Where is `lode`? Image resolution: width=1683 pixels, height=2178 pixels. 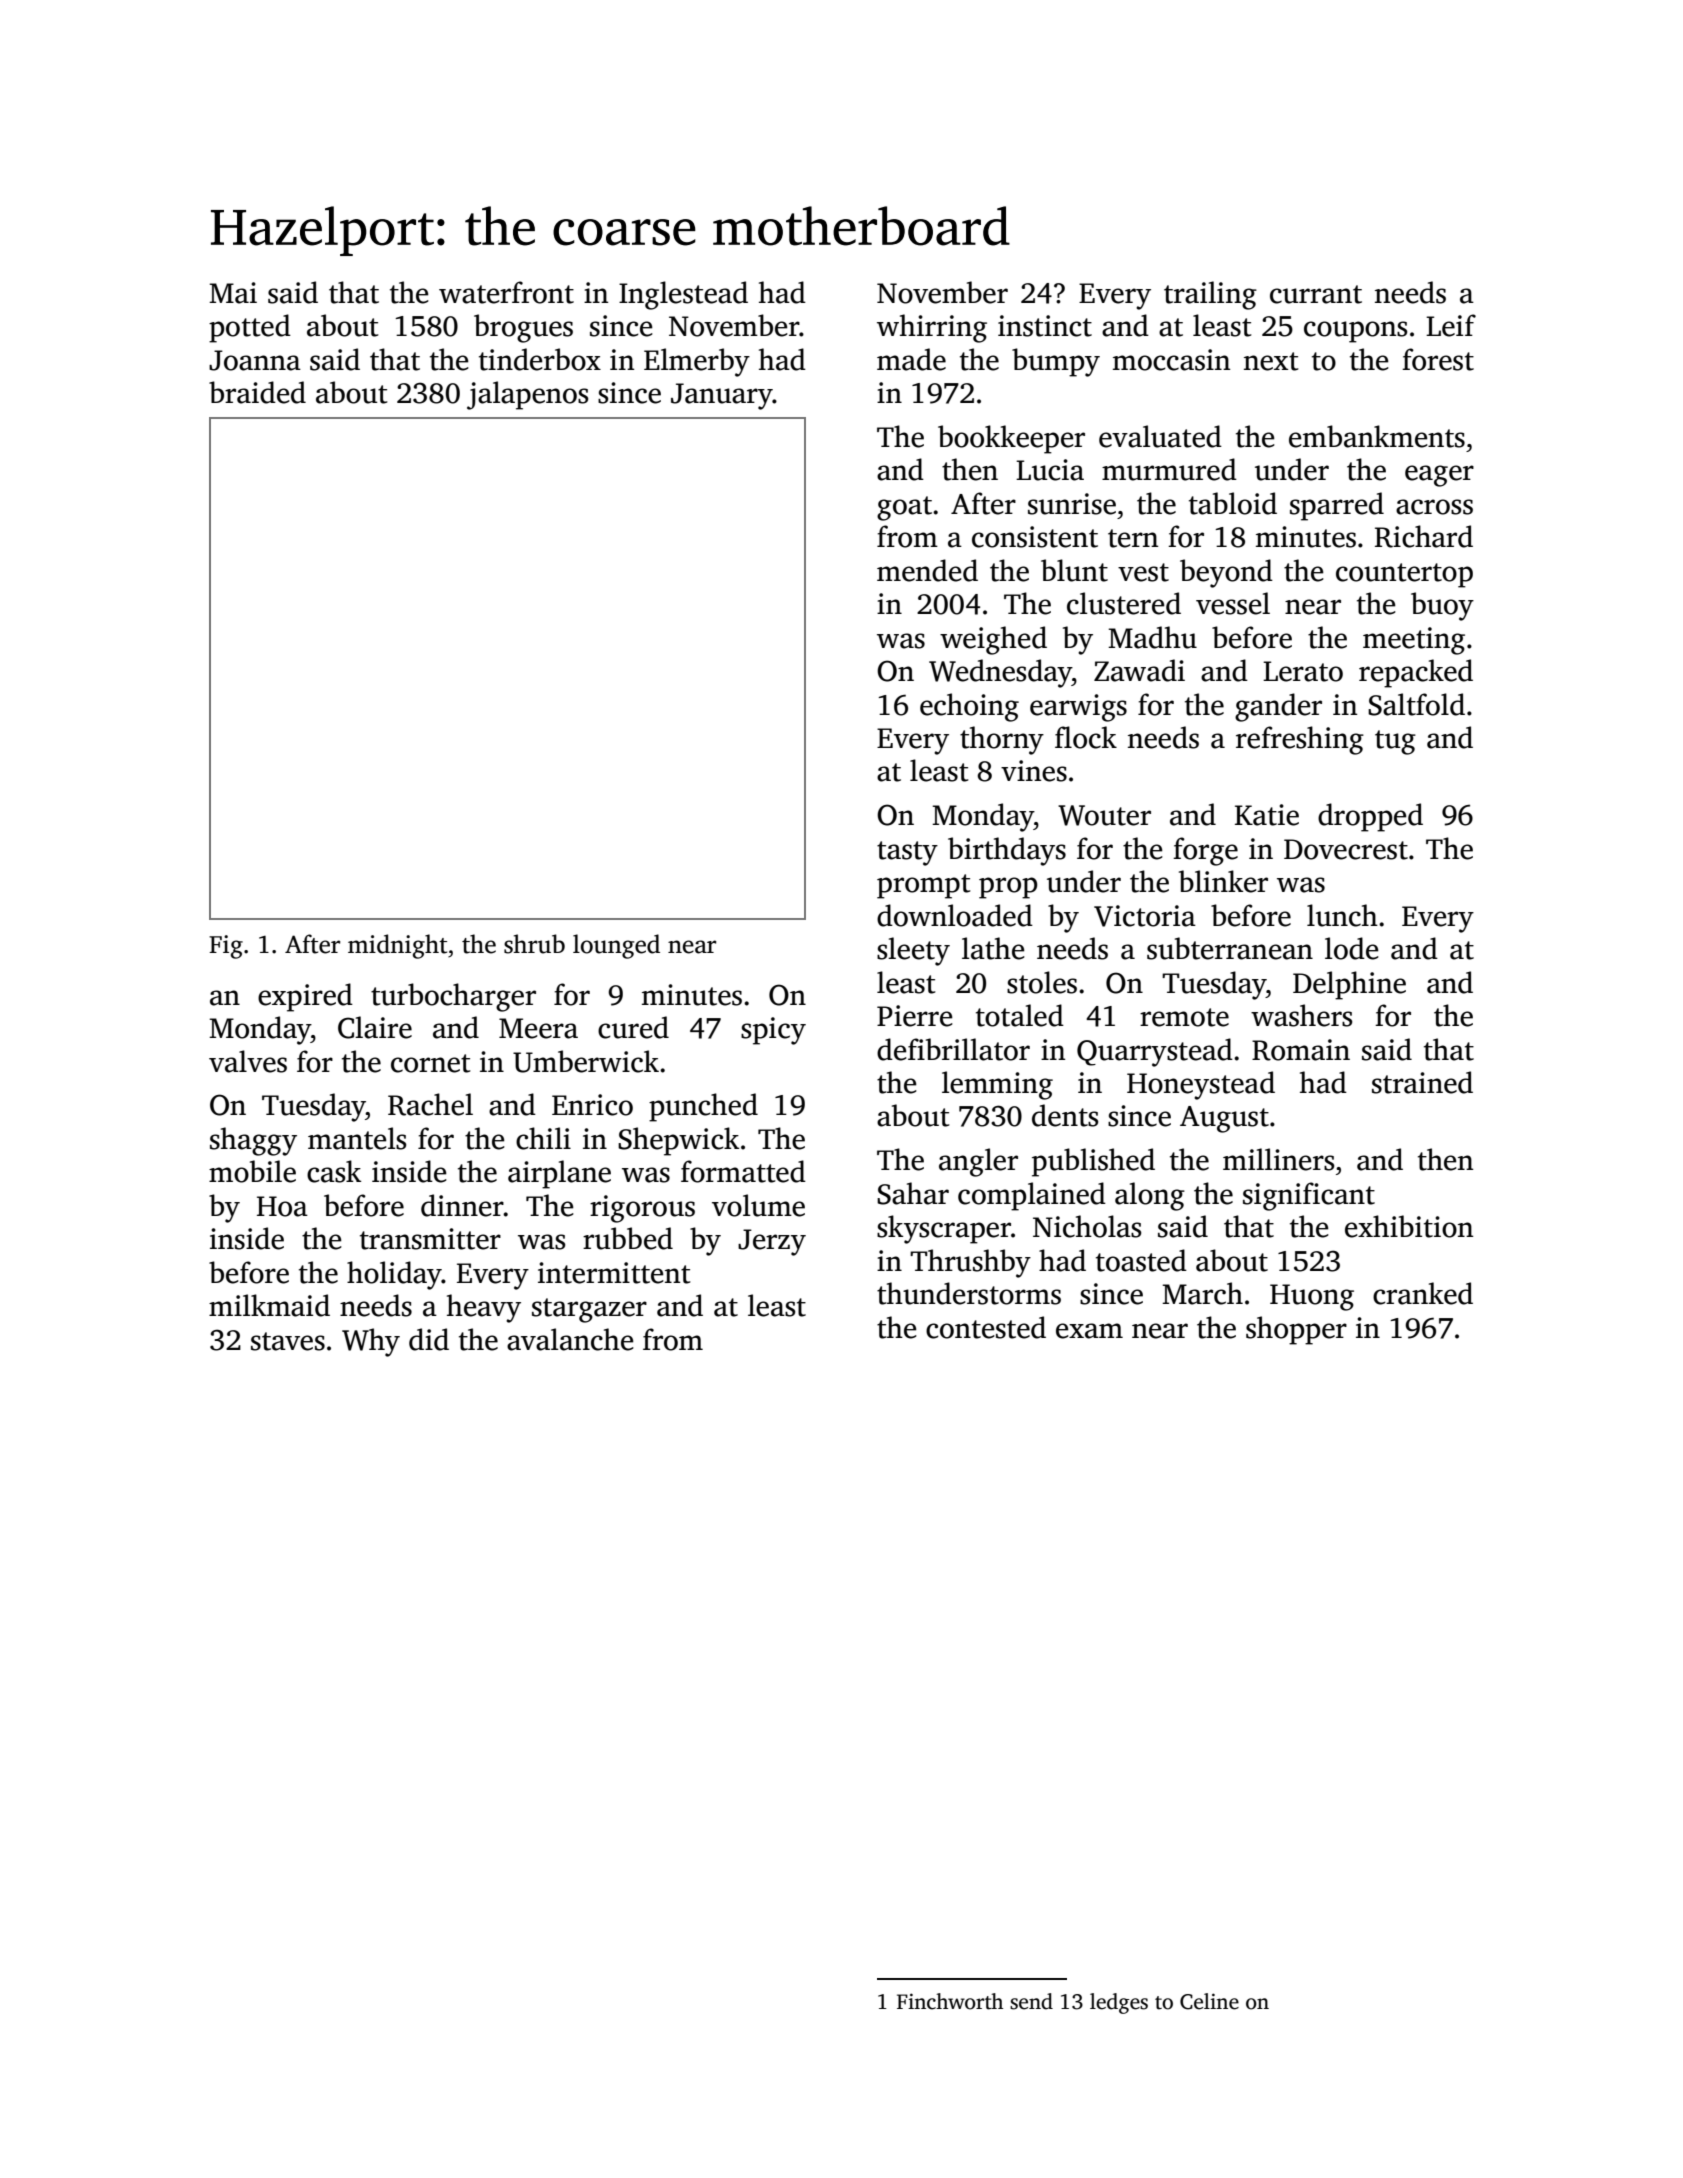 lode is located at coordinates (1352, 948).
